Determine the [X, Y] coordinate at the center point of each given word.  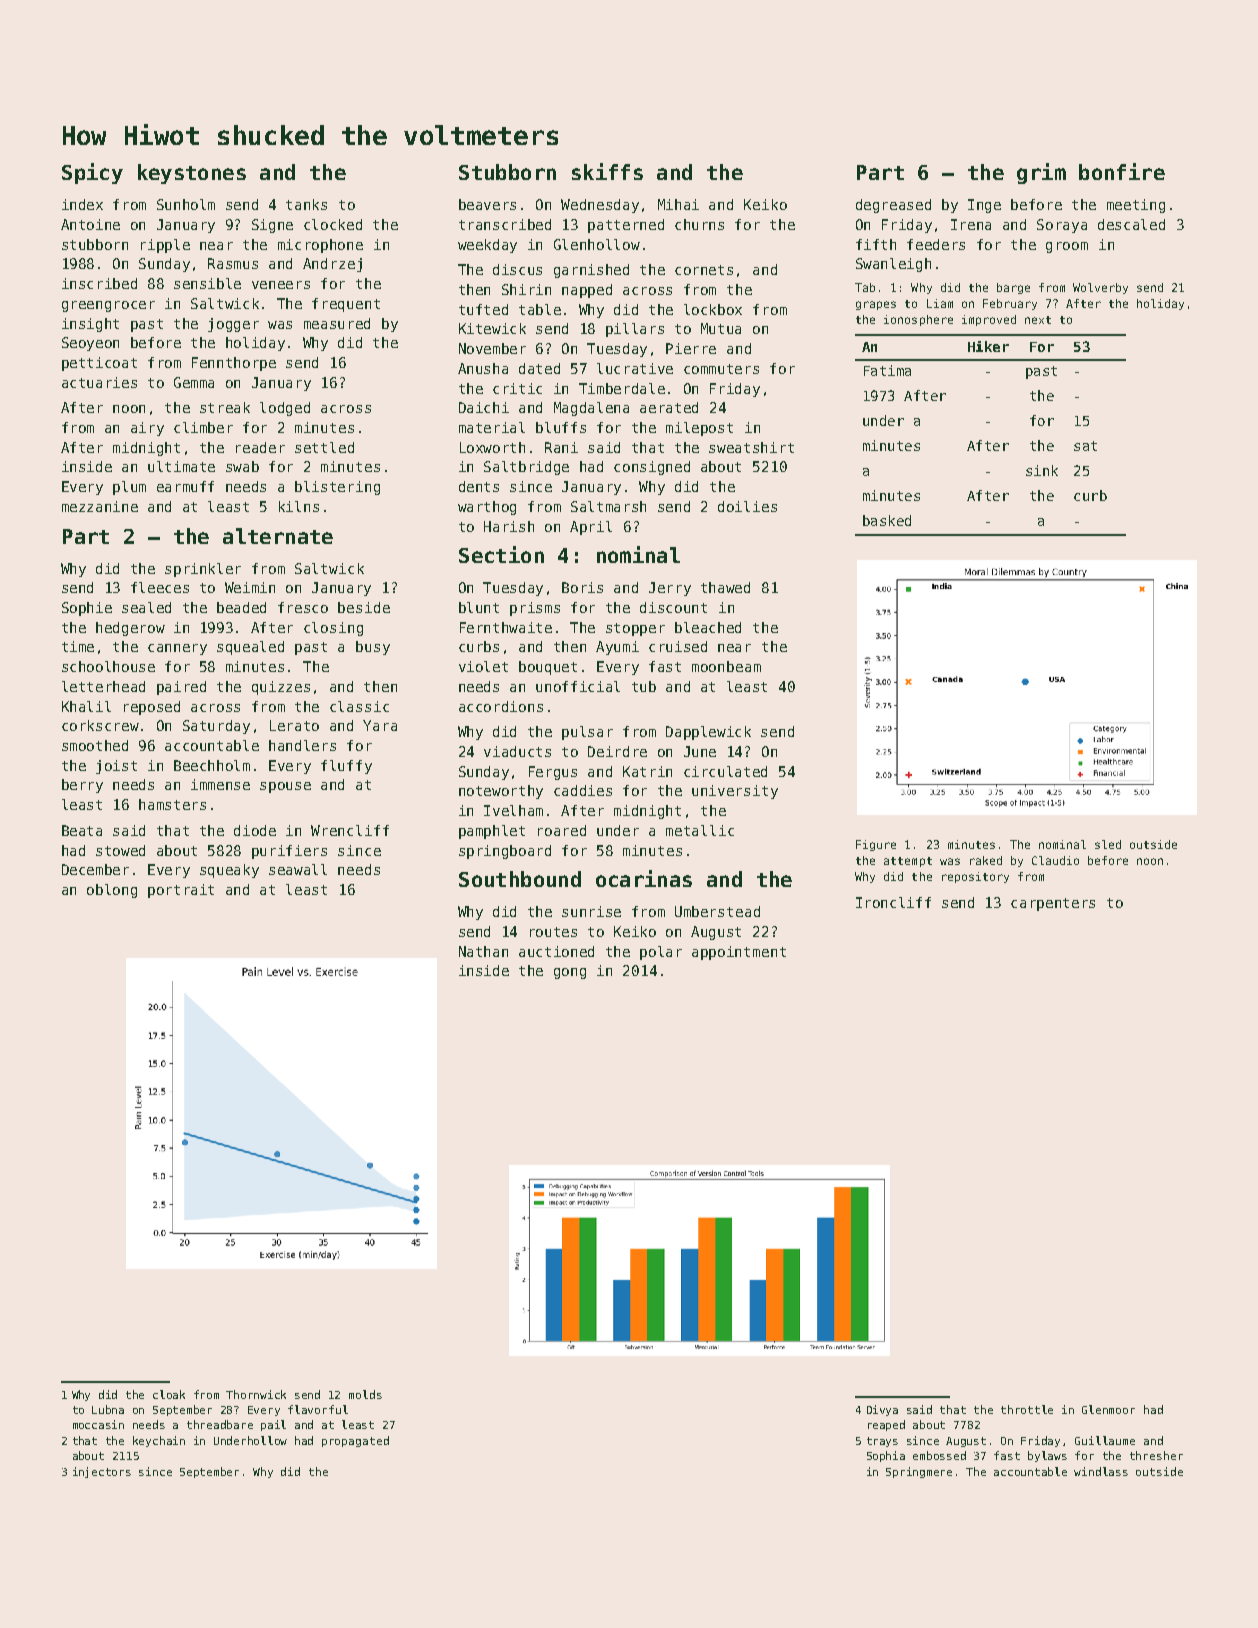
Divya [882, 1410]
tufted [483, 309]
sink [1042, 470]
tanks [306, 204]
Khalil [86, 706]
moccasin [98, 1424]
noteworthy [501, 792]
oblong [112, 891]
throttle [1027, 1409]
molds [365, 1394]
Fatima [887, 370]
